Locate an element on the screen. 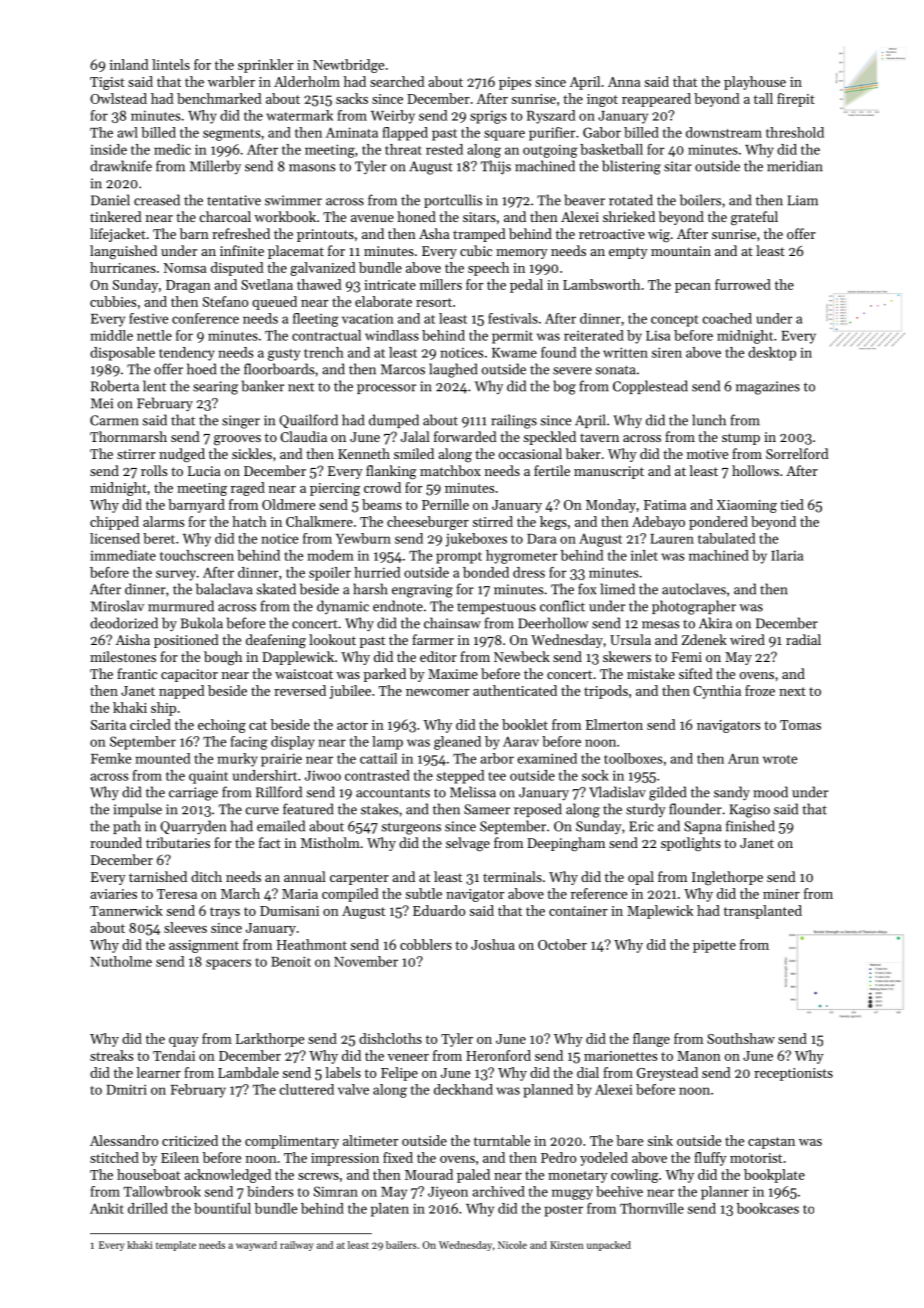 The image size is (924, 1308). firepit is located at coordinates (796, 100).
